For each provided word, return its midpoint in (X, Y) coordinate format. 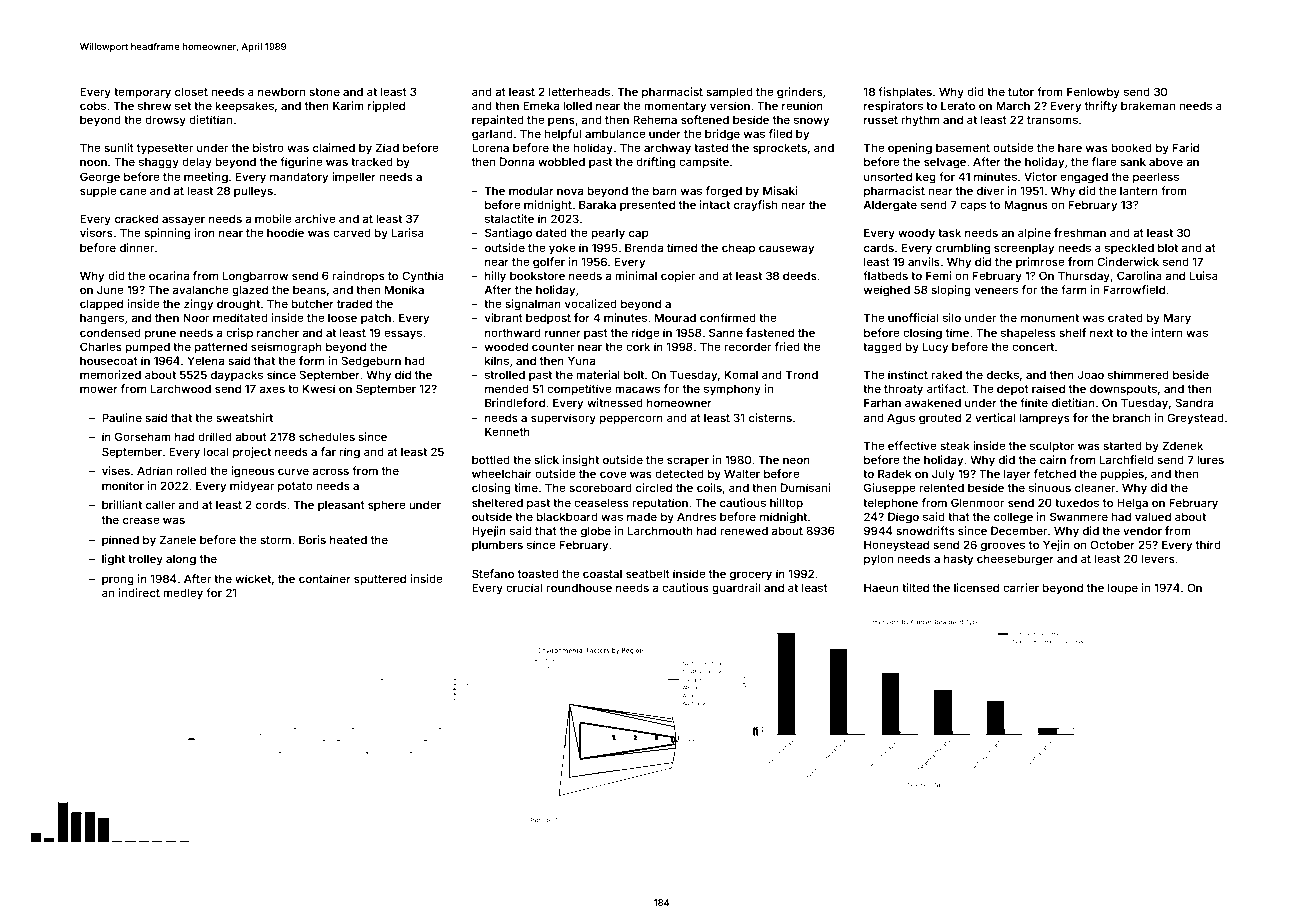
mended (507, 388)
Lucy (935, 348)
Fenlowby (1093, 93)
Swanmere (1079, 516)
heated (348, 539)
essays (403, 335)
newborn (281, 91)
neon (796, 460)
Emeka (541, 105)
